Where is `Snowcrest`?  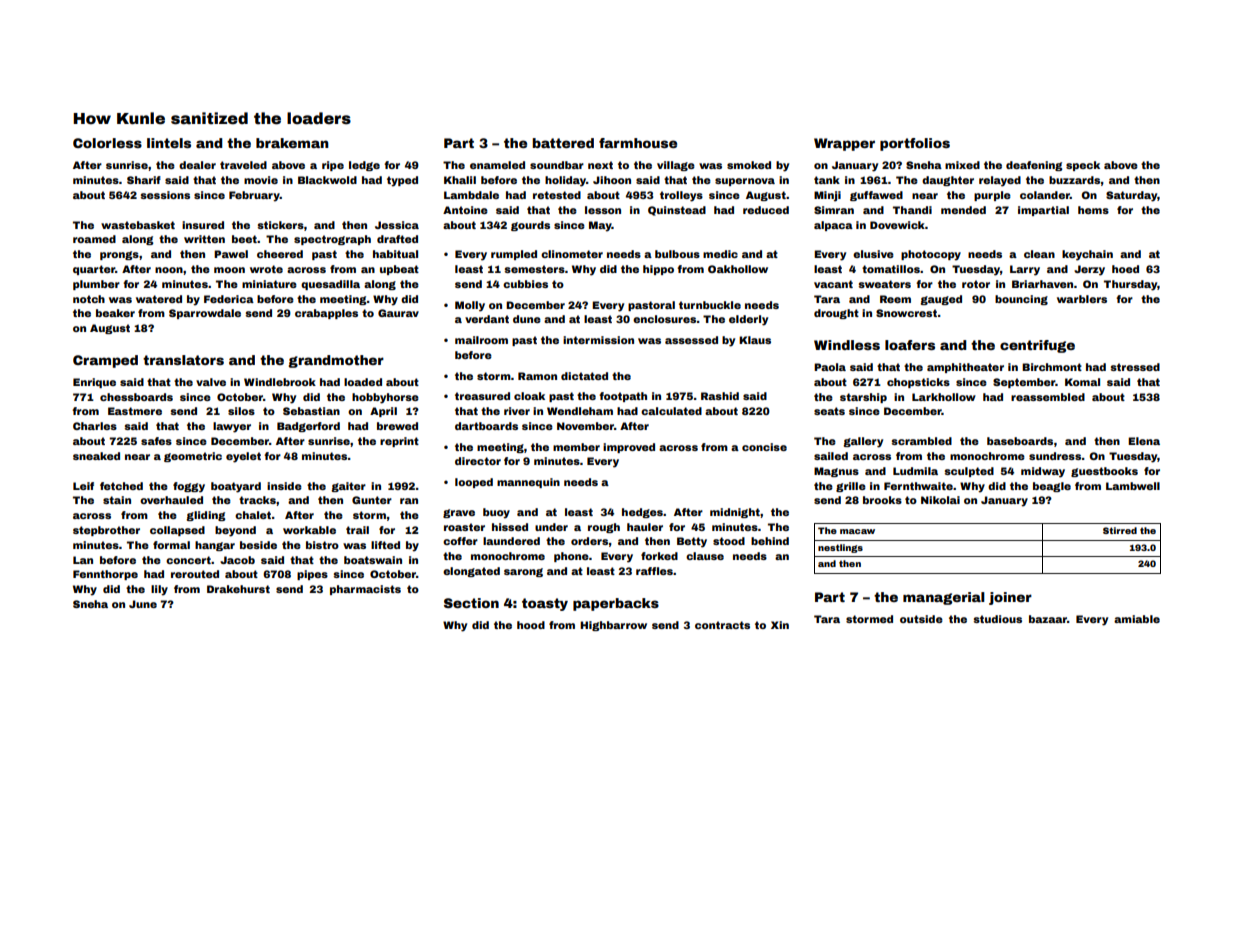
Snowcrest is located at coordinates (906, 313).
